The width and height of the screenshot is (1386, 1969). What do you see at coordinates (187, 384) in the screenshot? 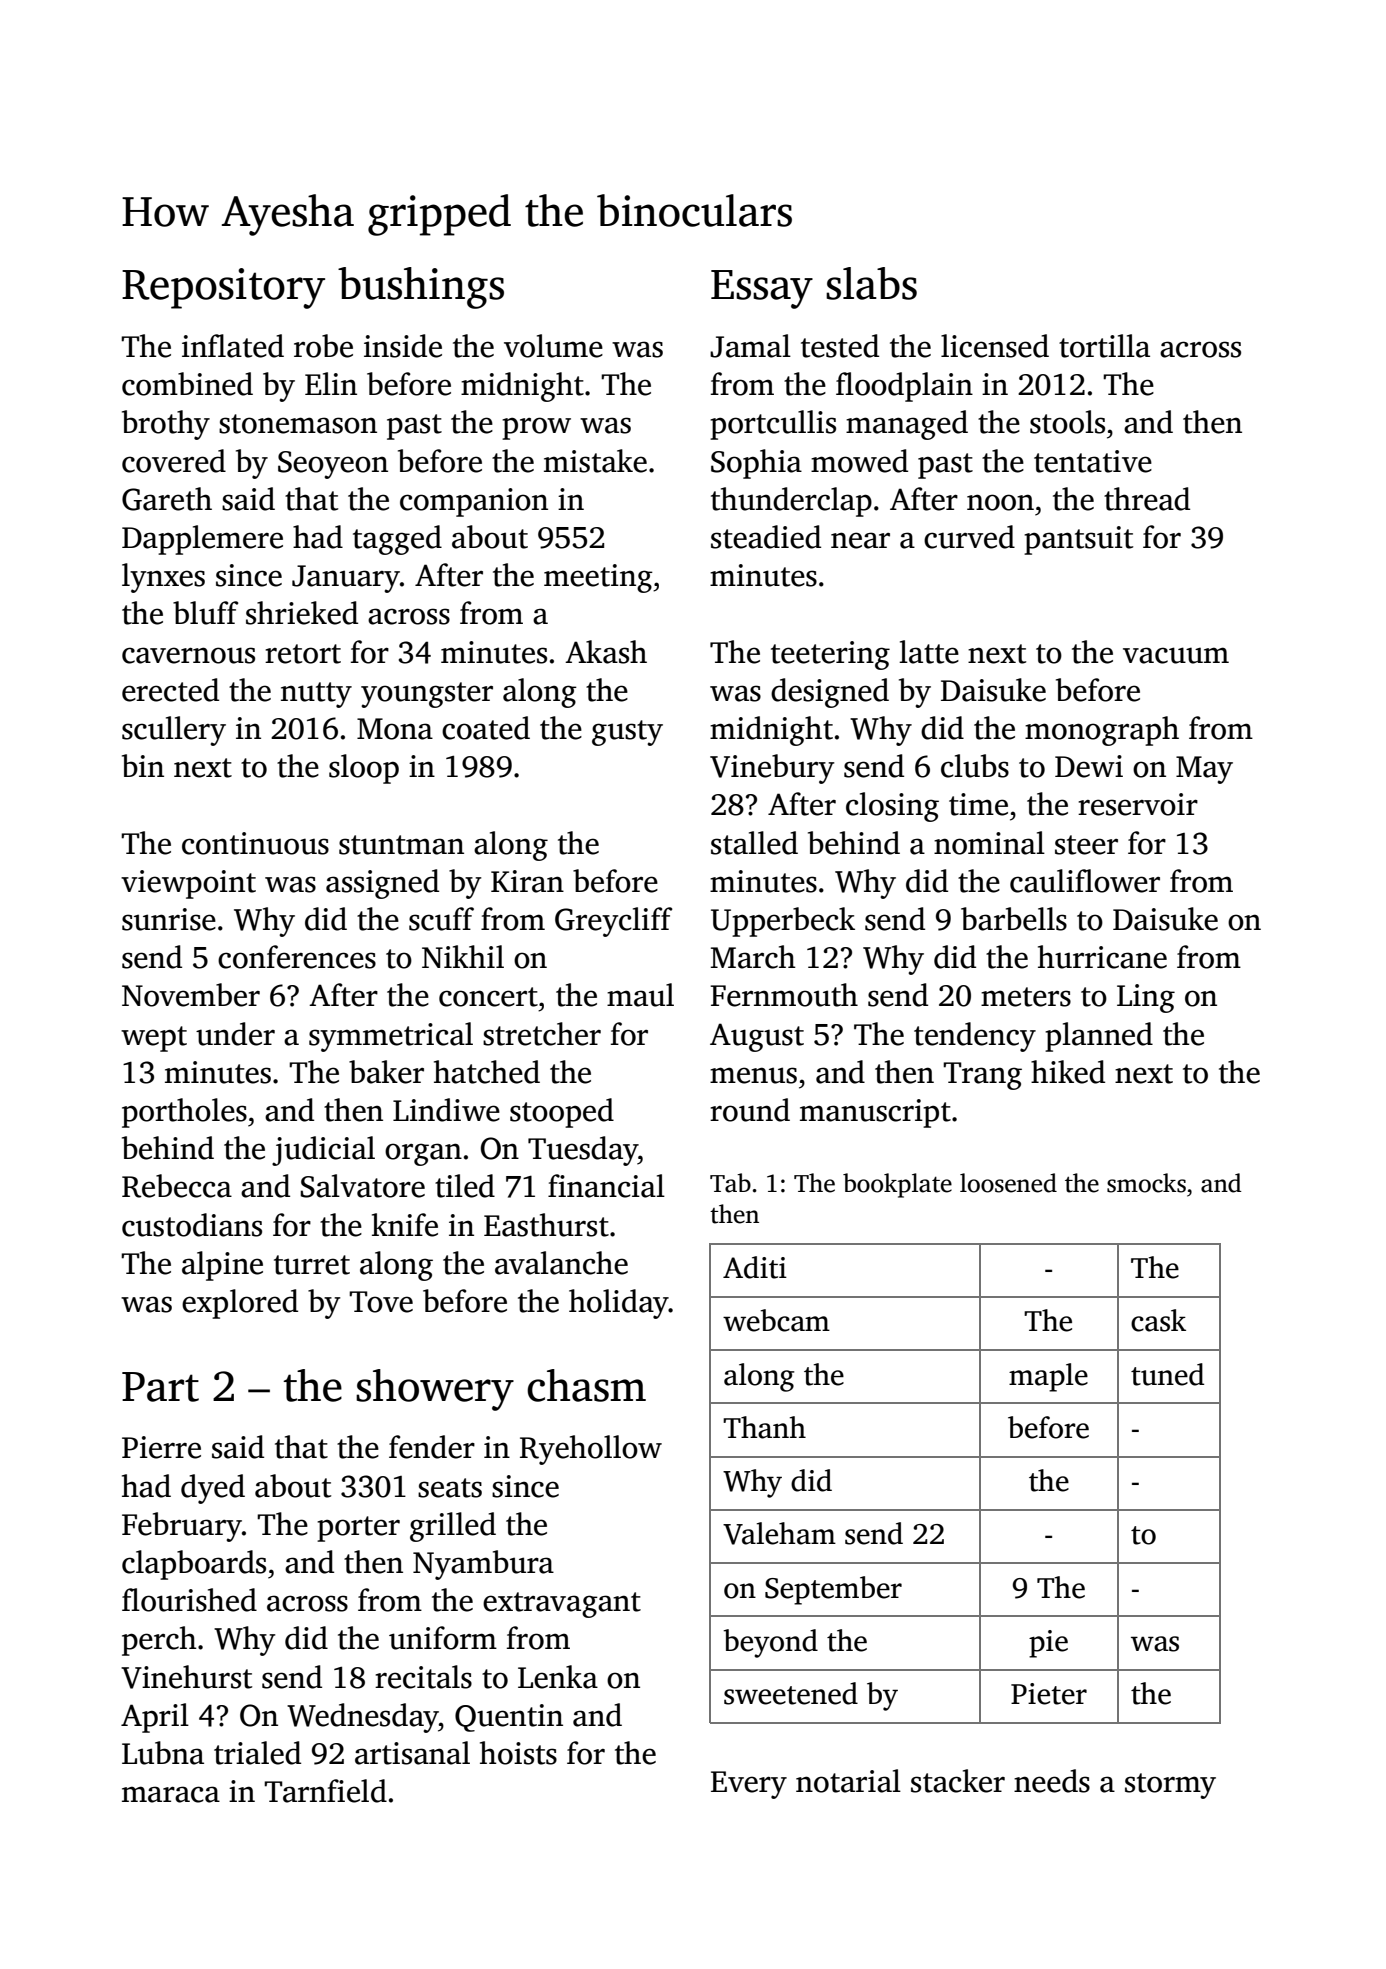
I see `combined` at bounding box center [187, 384].
